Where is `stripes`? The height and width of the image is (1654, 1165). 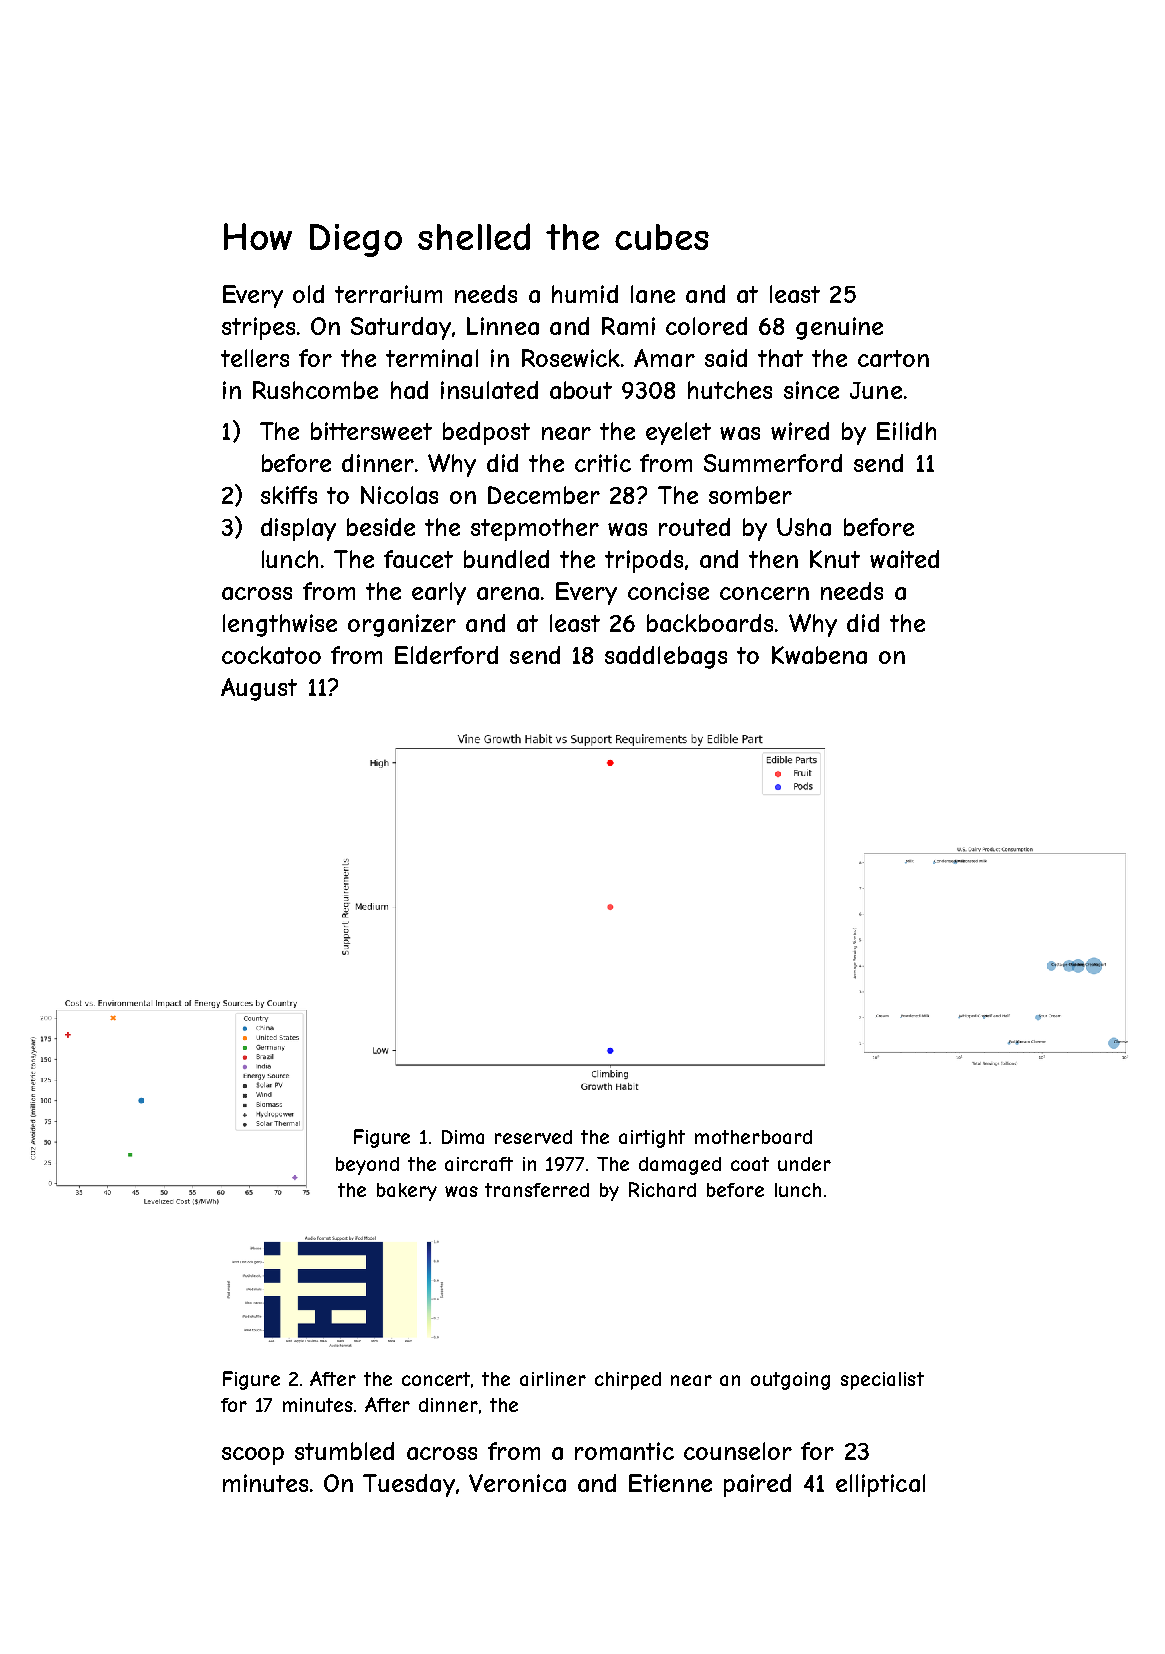
stripes is located at coordinates (258, 328).
